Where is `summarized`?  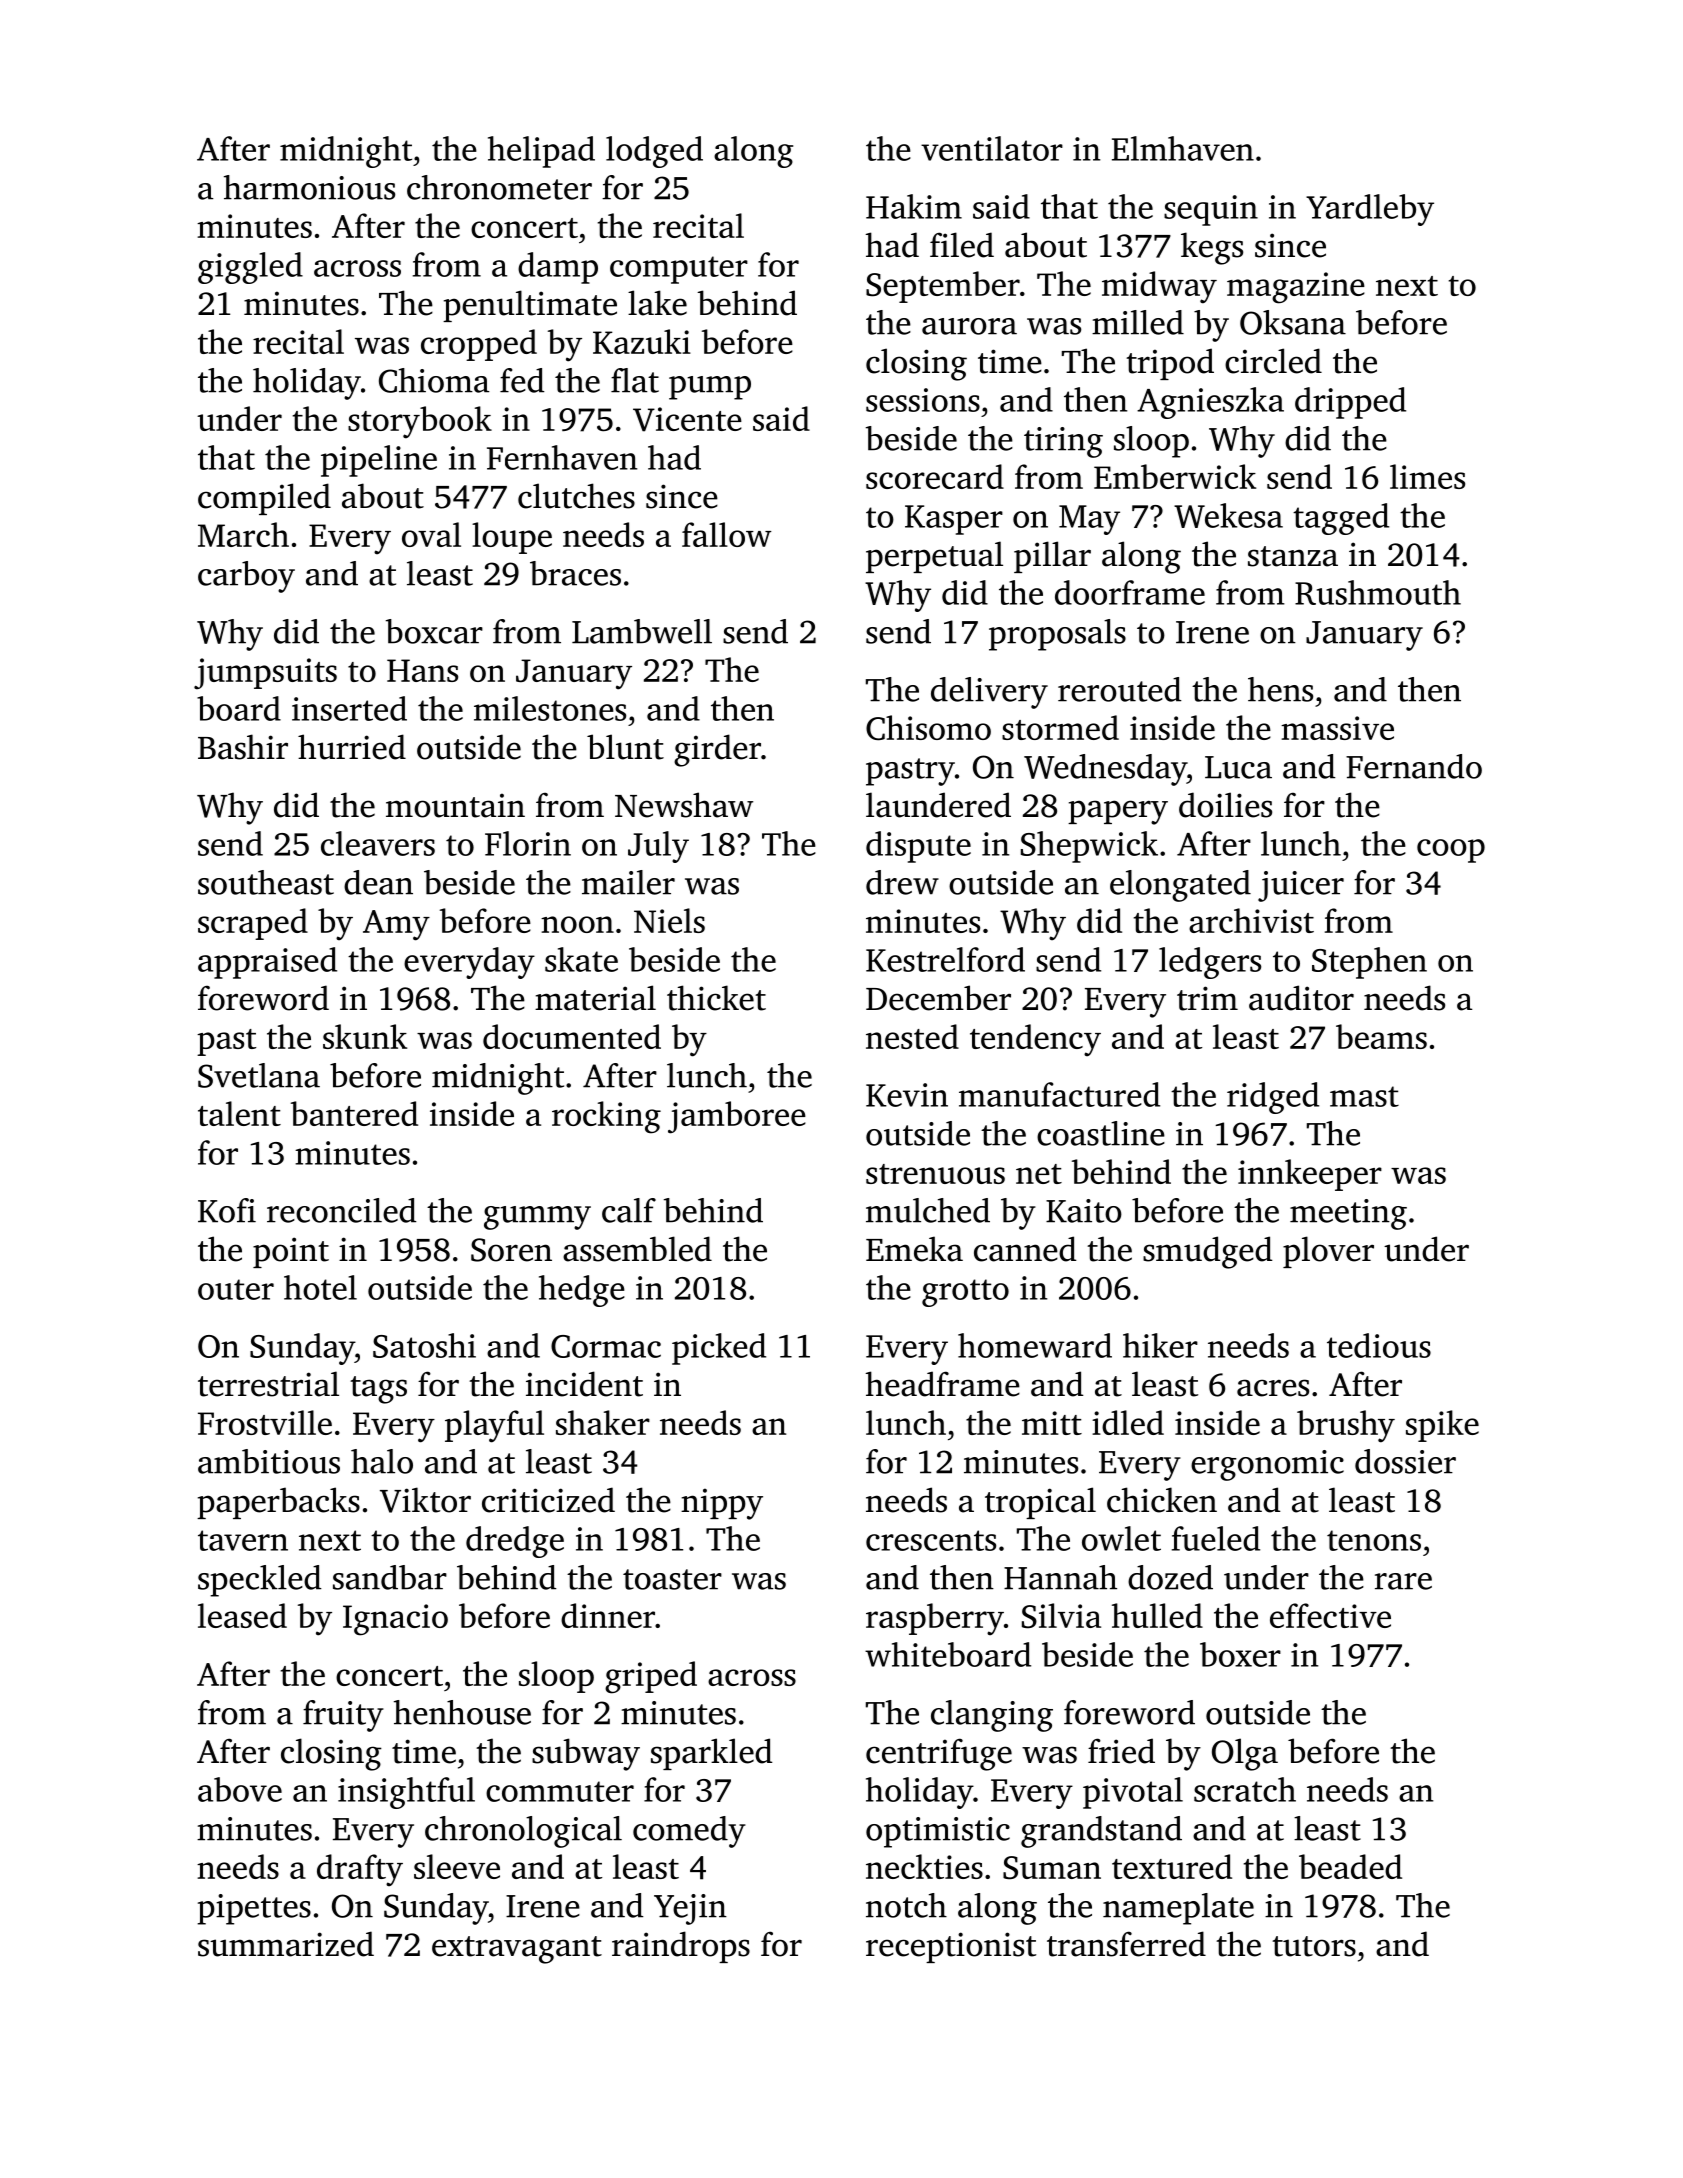 summarized is located at coordinates (286, 1944).
